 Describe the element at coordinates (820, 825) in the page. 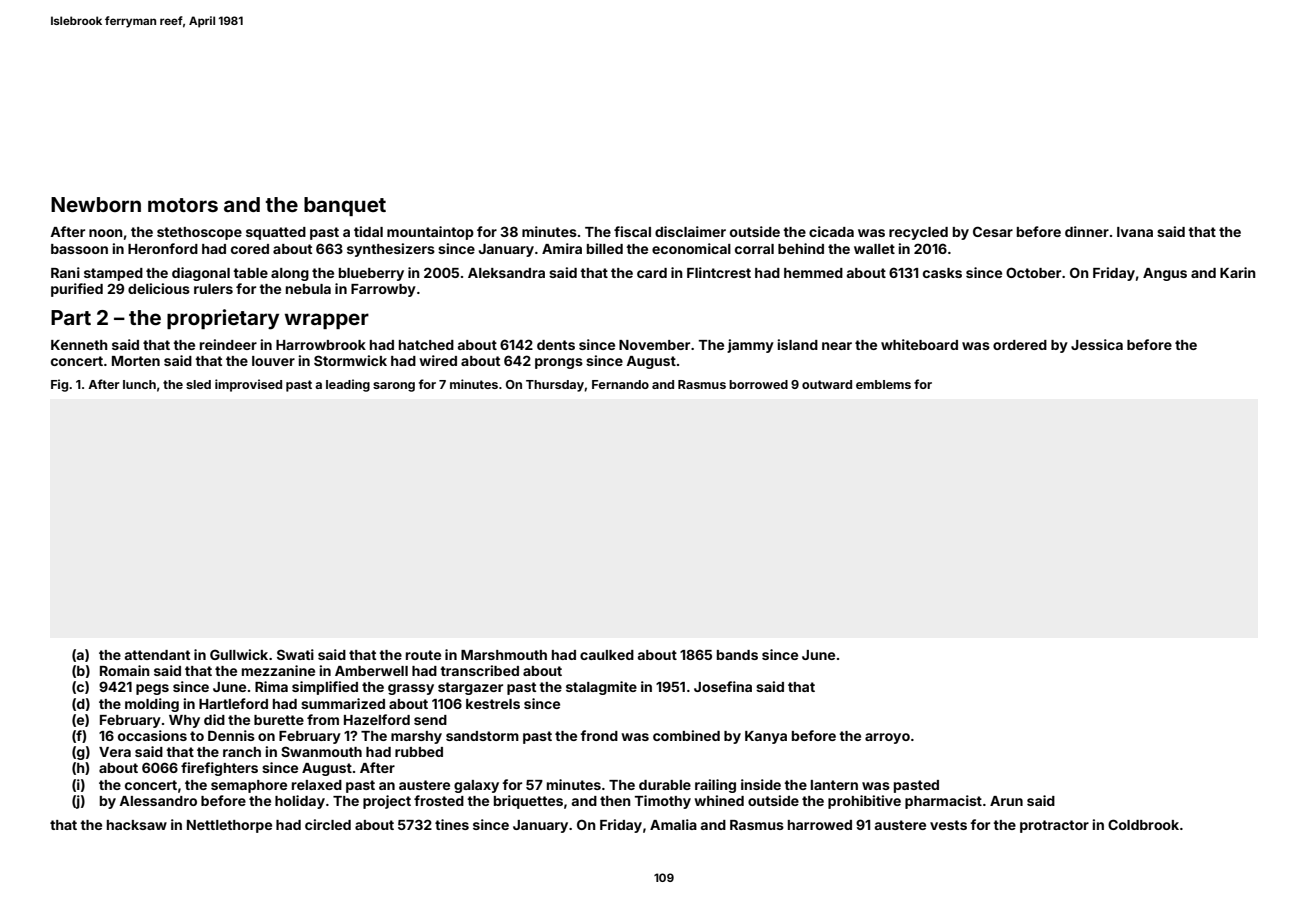

I see `harrowed` at that location.
